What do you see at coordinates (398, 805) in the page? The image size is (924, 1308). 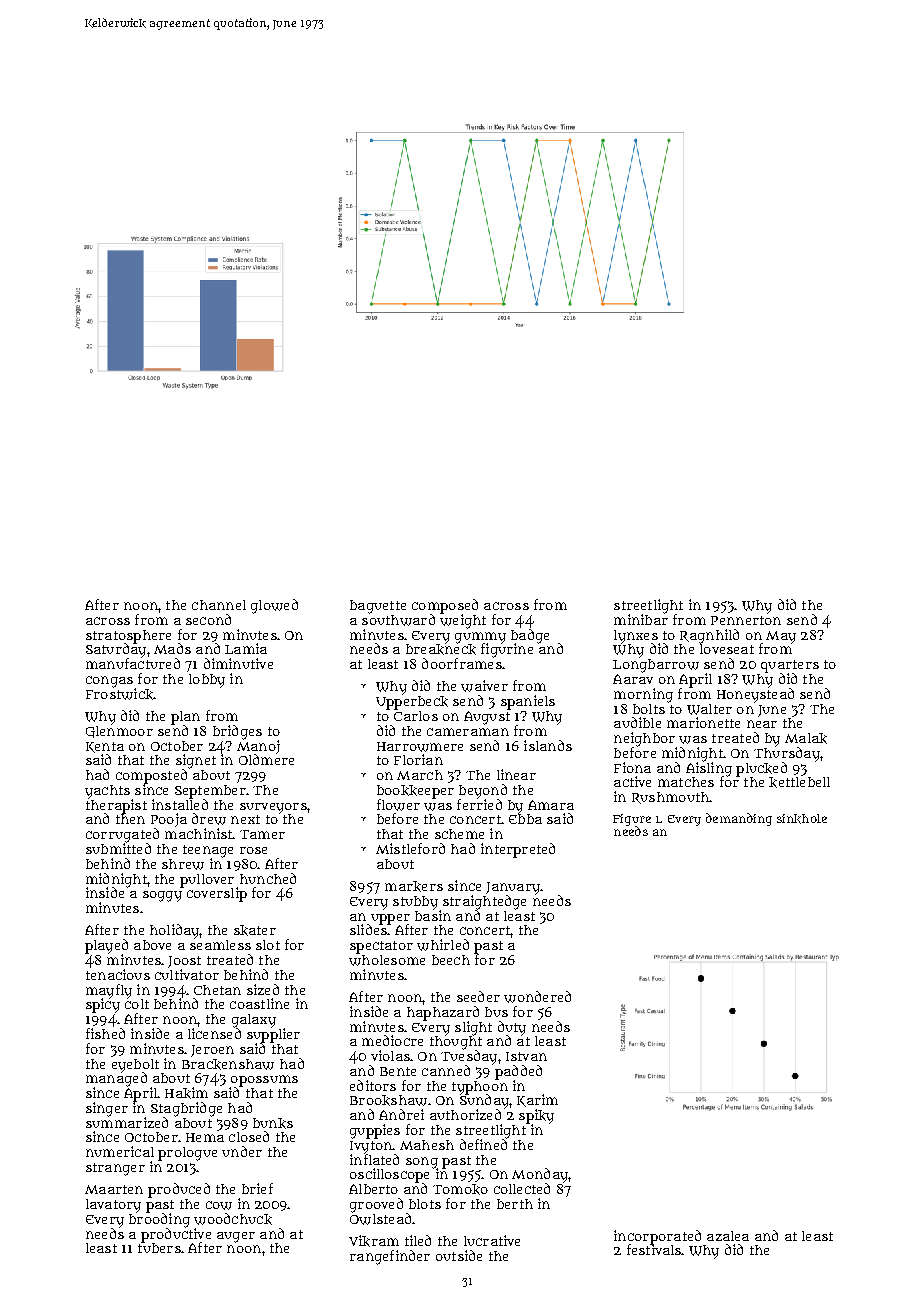 I see `flower` at bounding box center [398, 805].
